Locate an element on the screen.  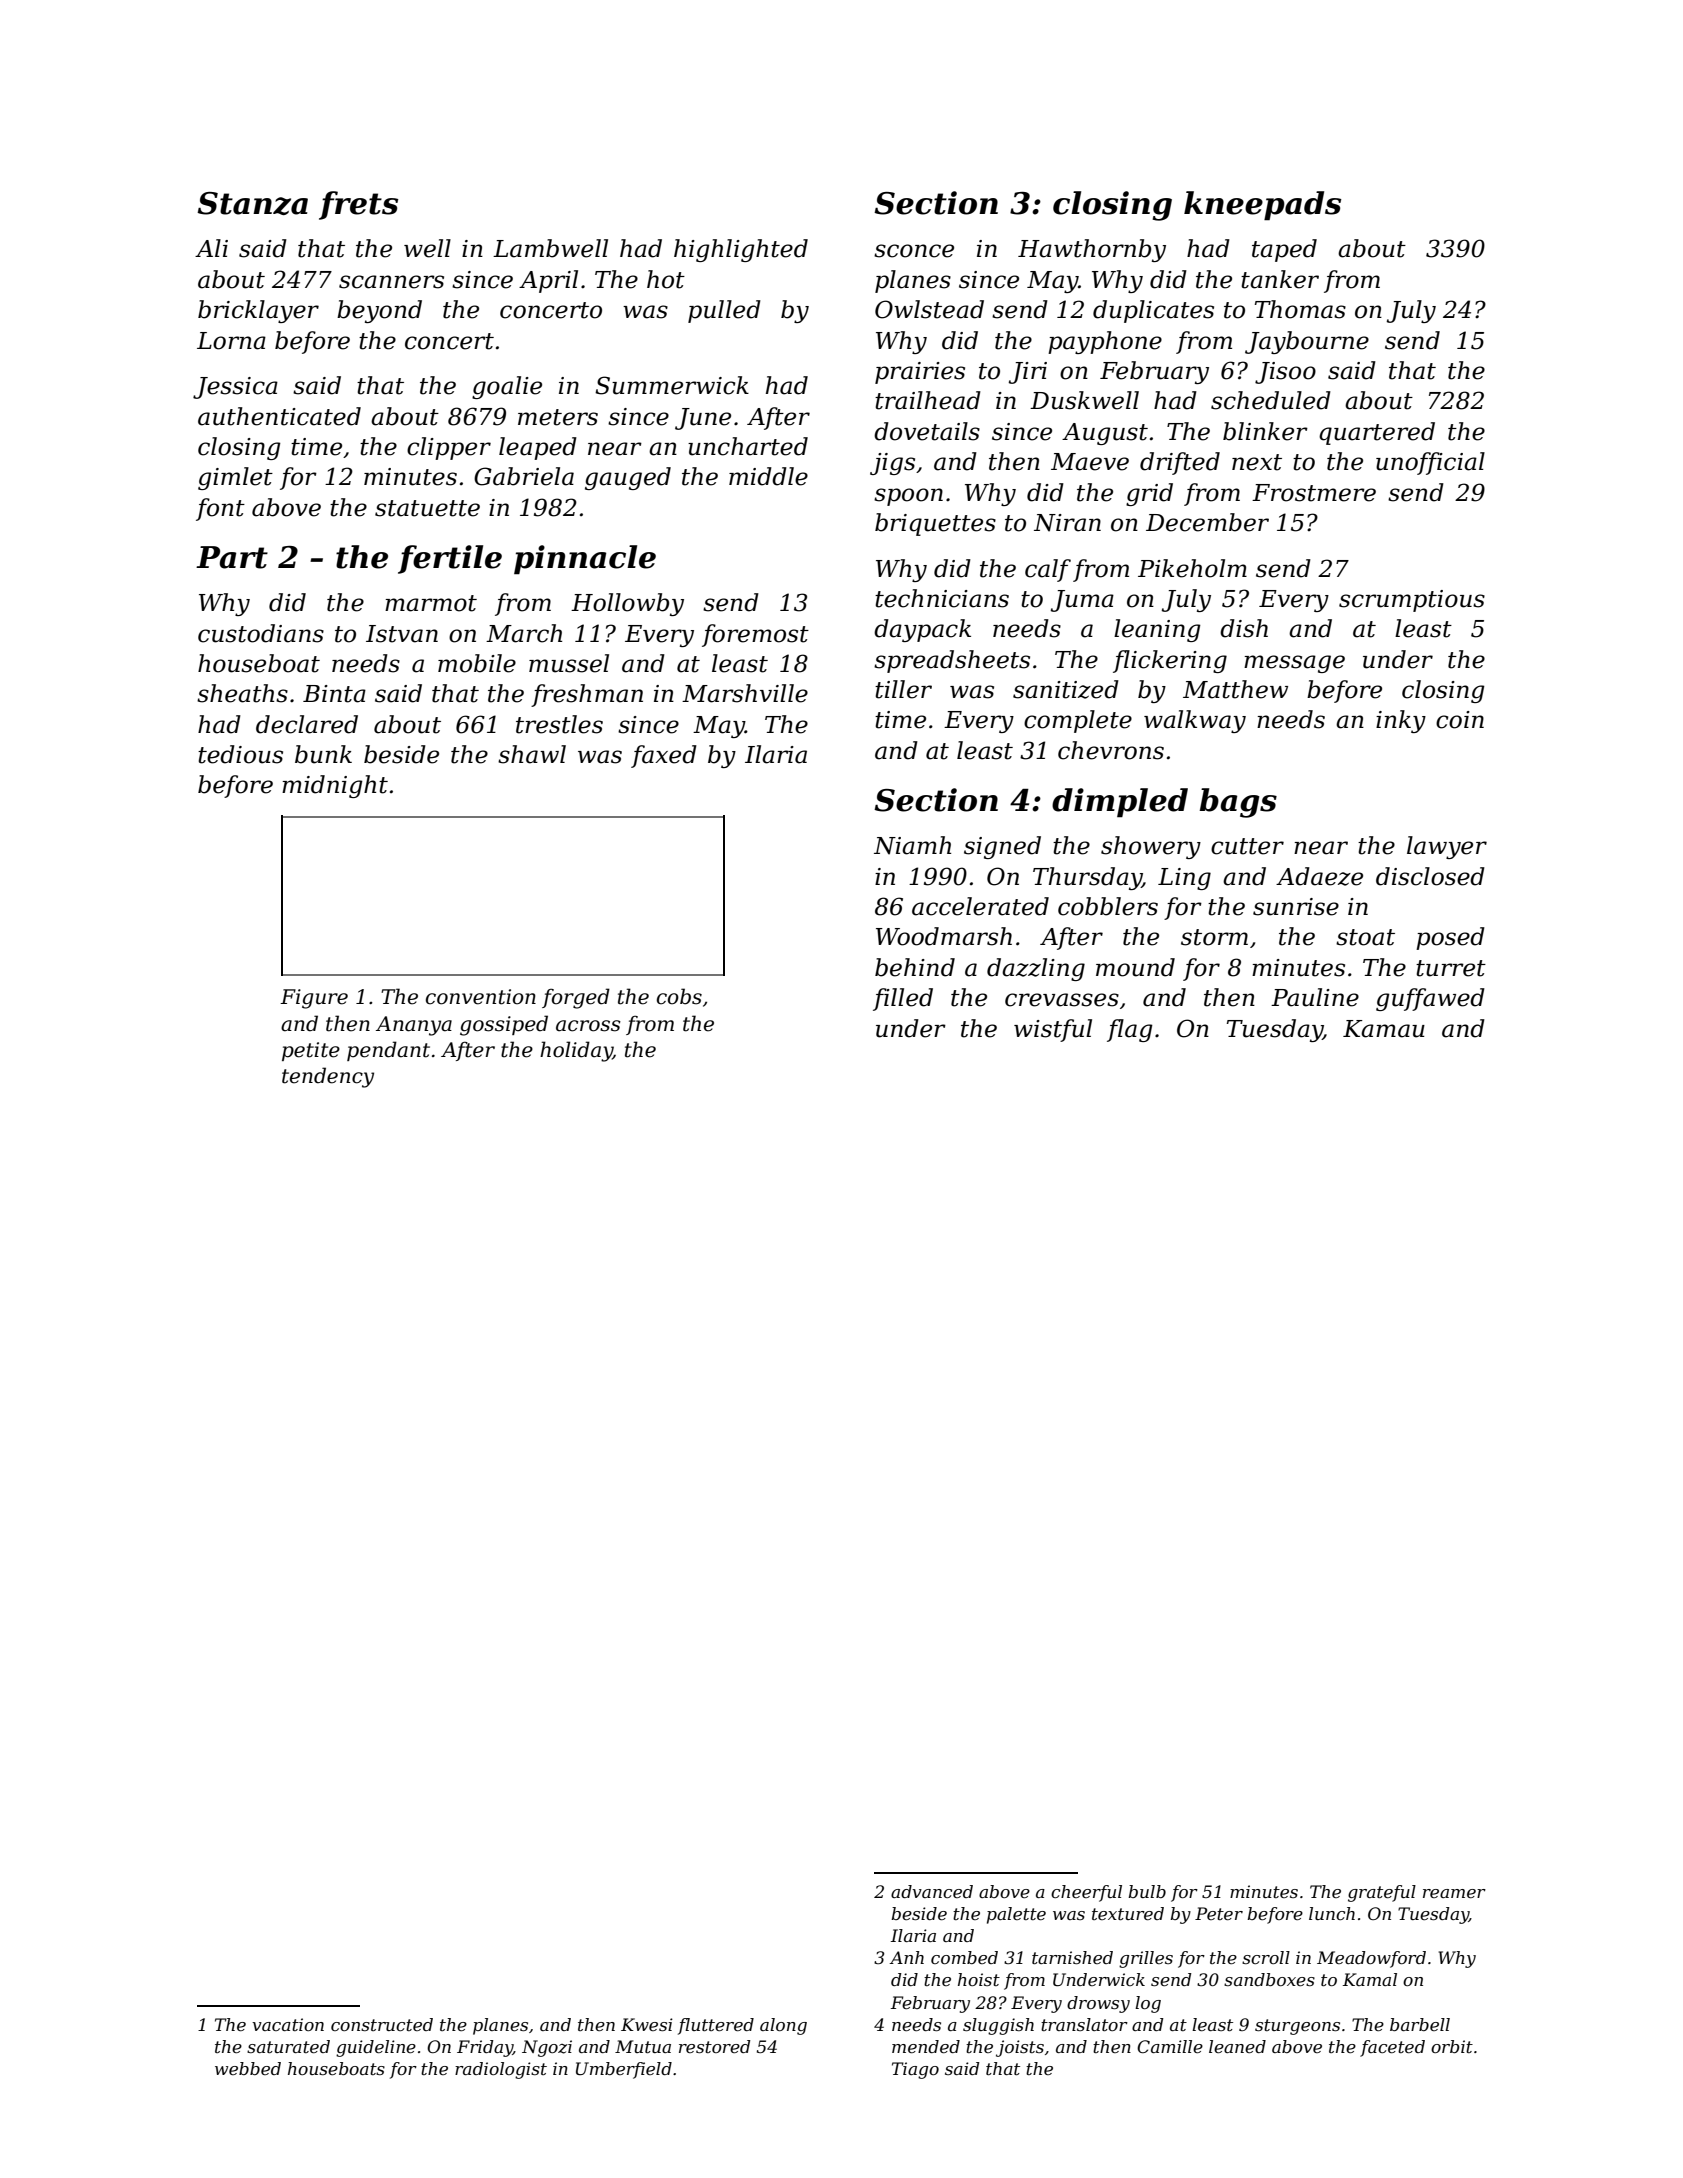
frets is located at coordinates (358, 205).
